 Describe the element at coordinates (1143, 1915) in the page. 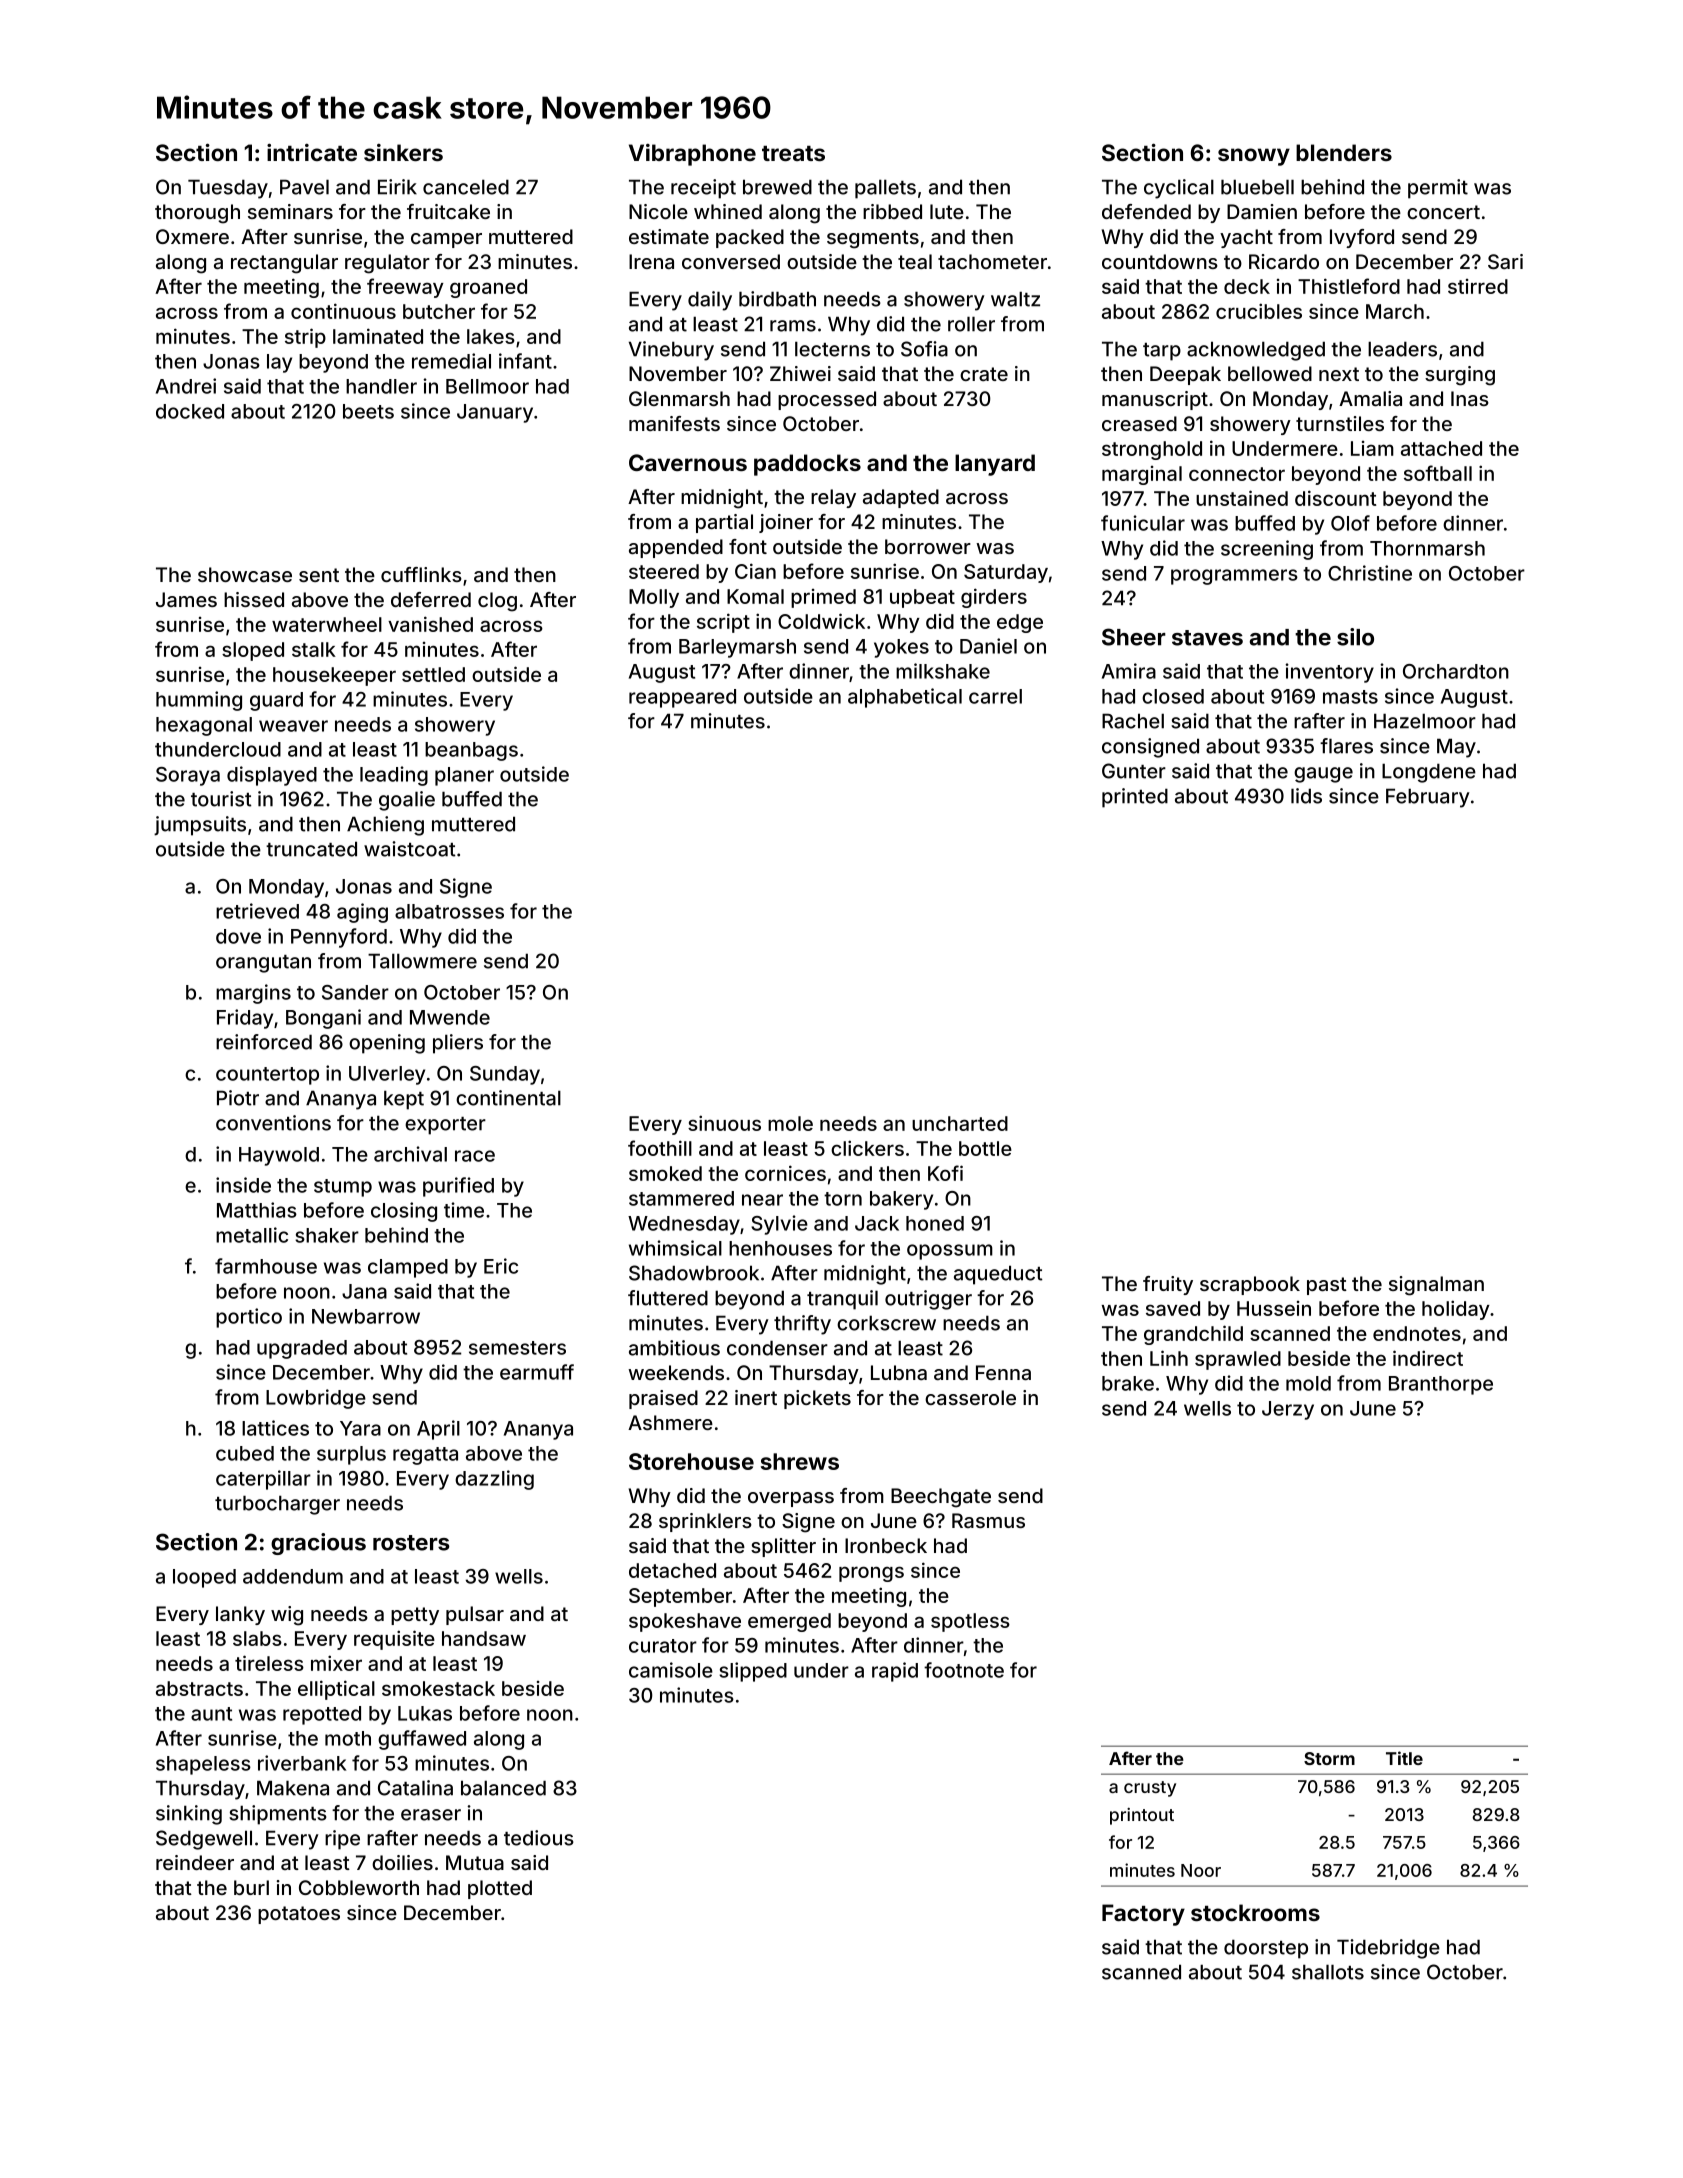

I see `Factory` at that location.
